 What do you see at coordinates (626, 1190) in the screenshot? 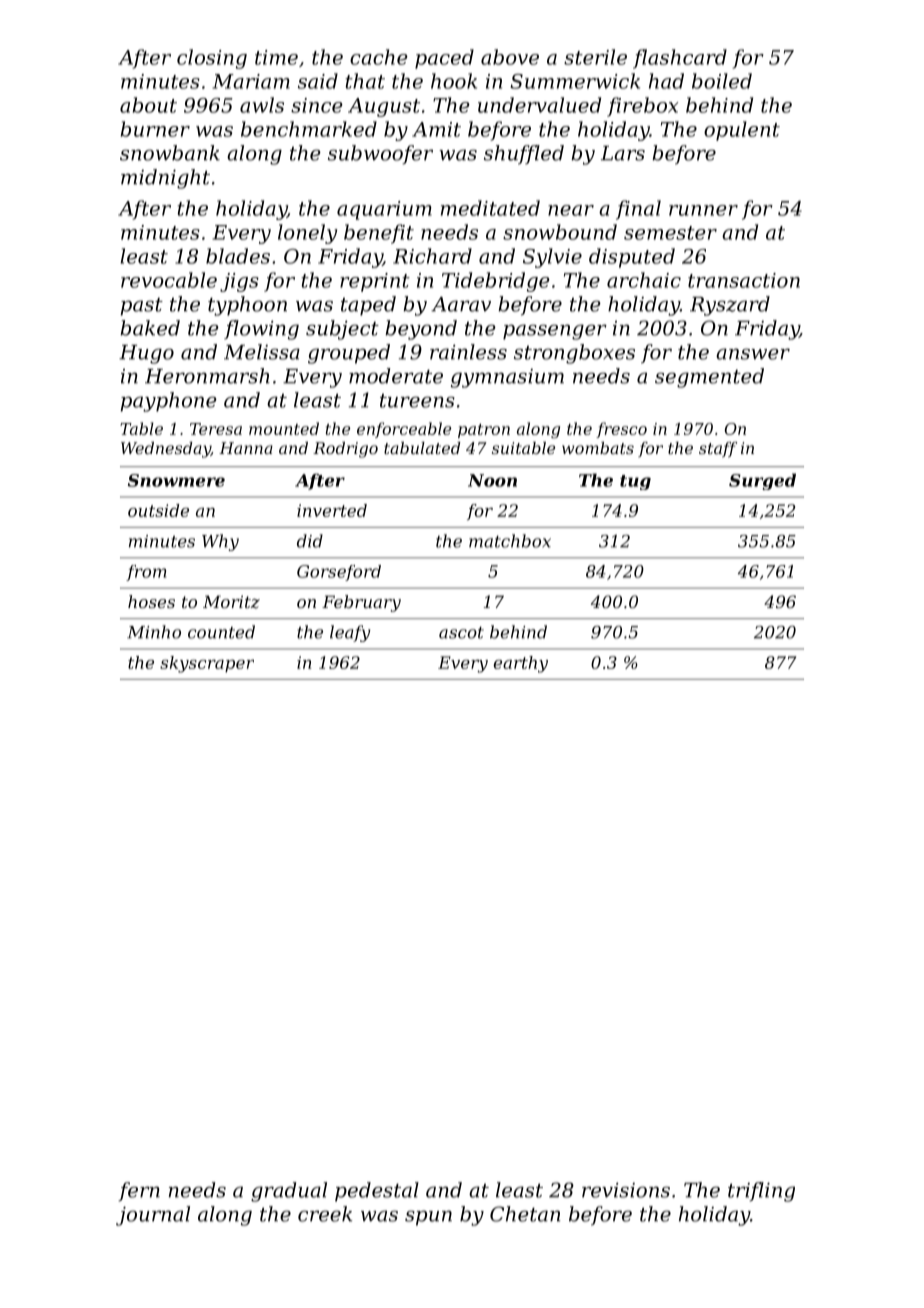
I see `revisions` at bounding box center [626, 1190].
